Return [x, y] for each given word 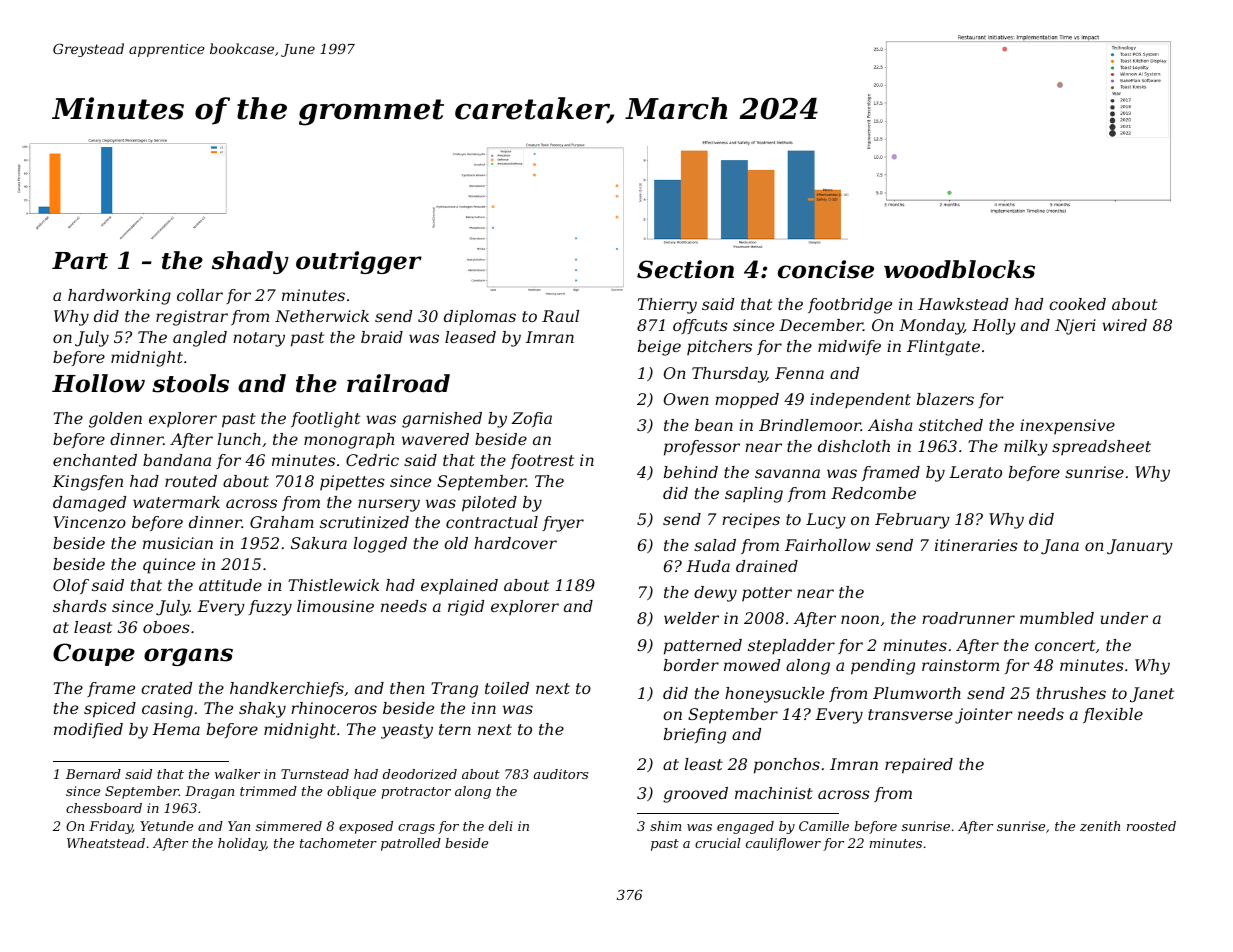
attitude [230, 585]
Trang [454, 690]
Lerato [975, 472]
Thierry [667, 306]
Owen [686, 399]
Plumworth [917, 693]
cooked [1077, 304]
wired [1124, 325]
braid [382, 337]
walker [237, 774]
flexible [1113, 715]
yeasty [407, 731]
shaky [262, 710]
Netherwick [322, 316]
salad [715, 545]
